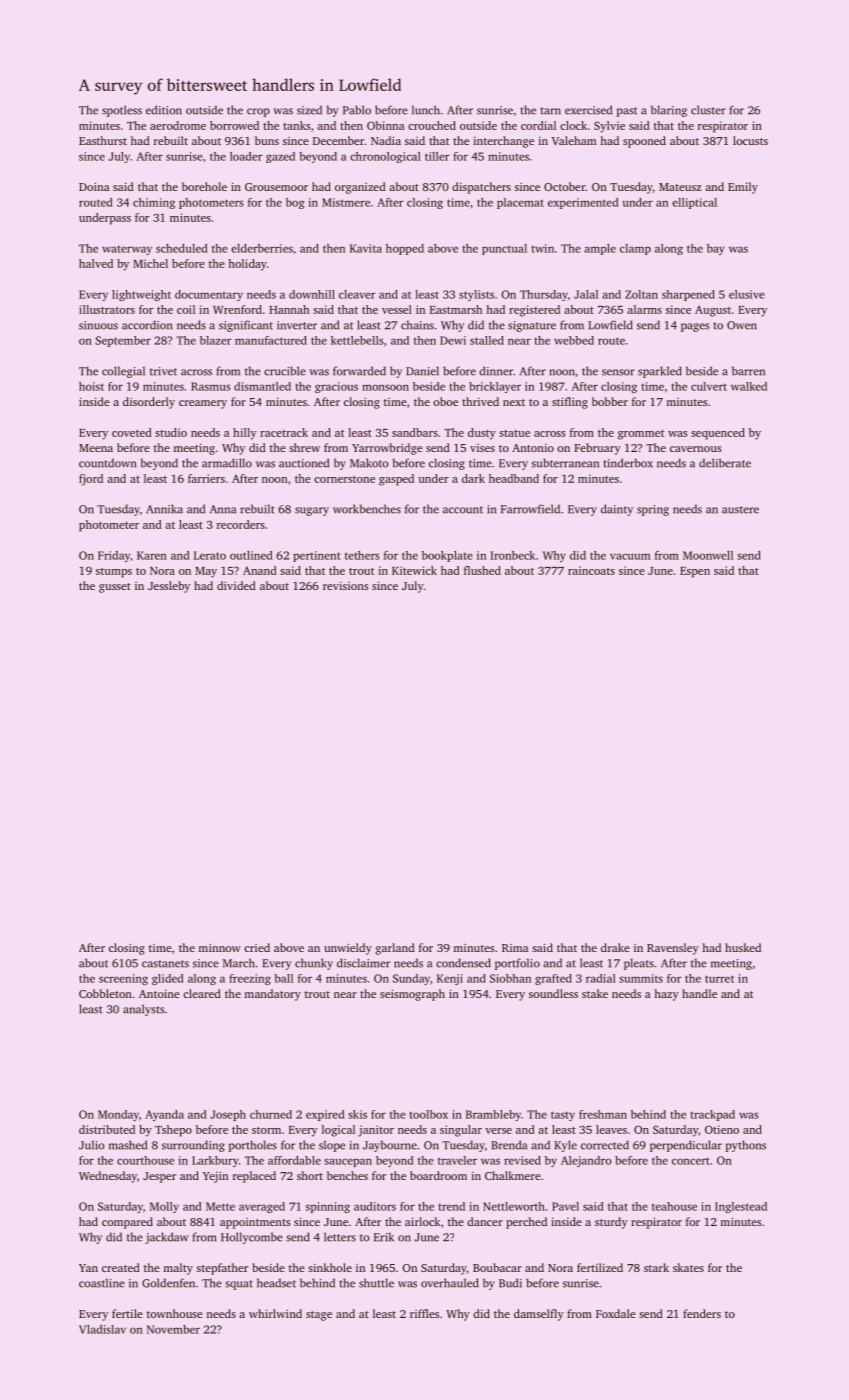  I want to click on sized, so click(309, 110).
